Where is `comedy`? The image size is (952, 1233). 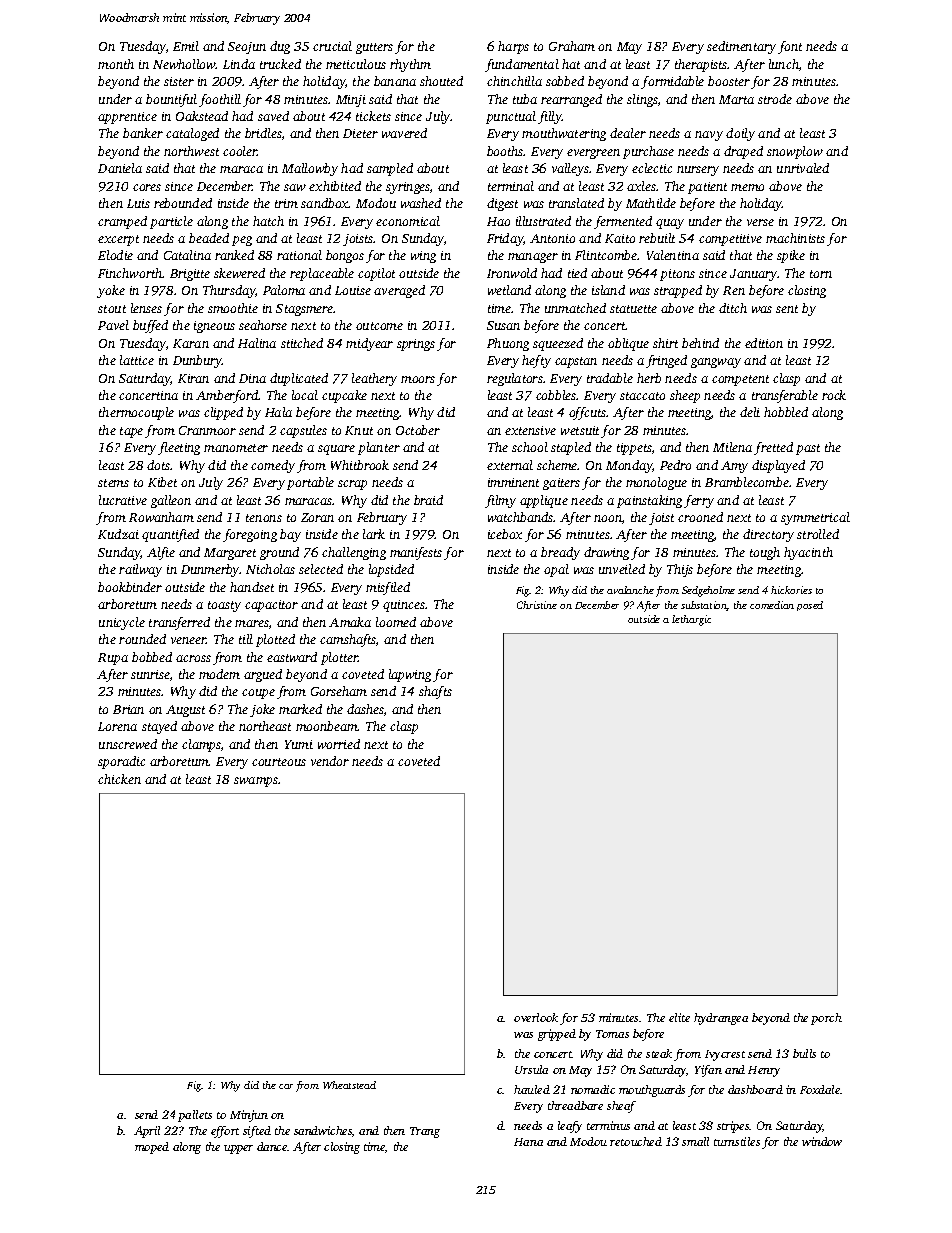 comedy is located at coordinates (273, 466).
